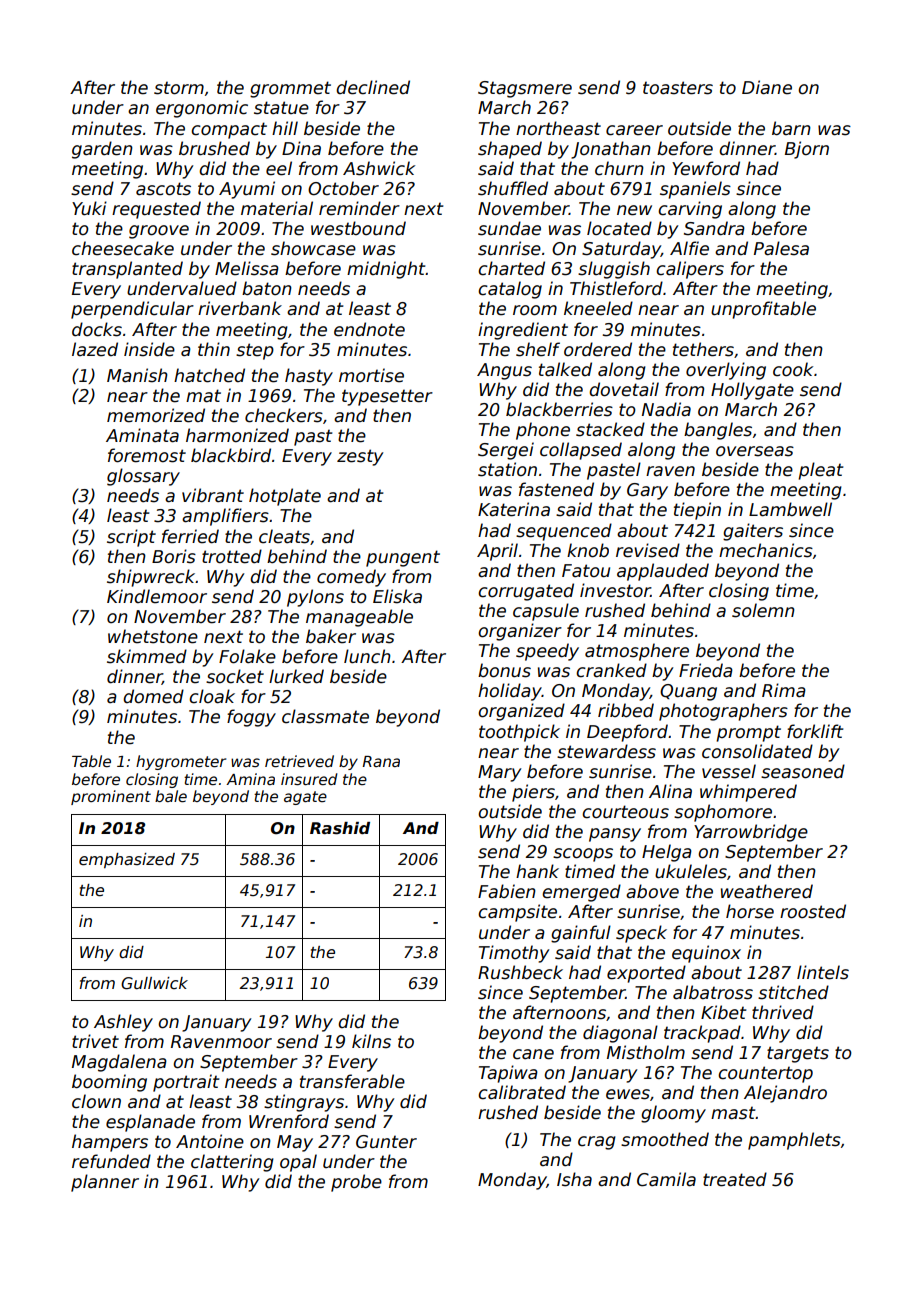  I want to click on churn, so click(619, 168).
